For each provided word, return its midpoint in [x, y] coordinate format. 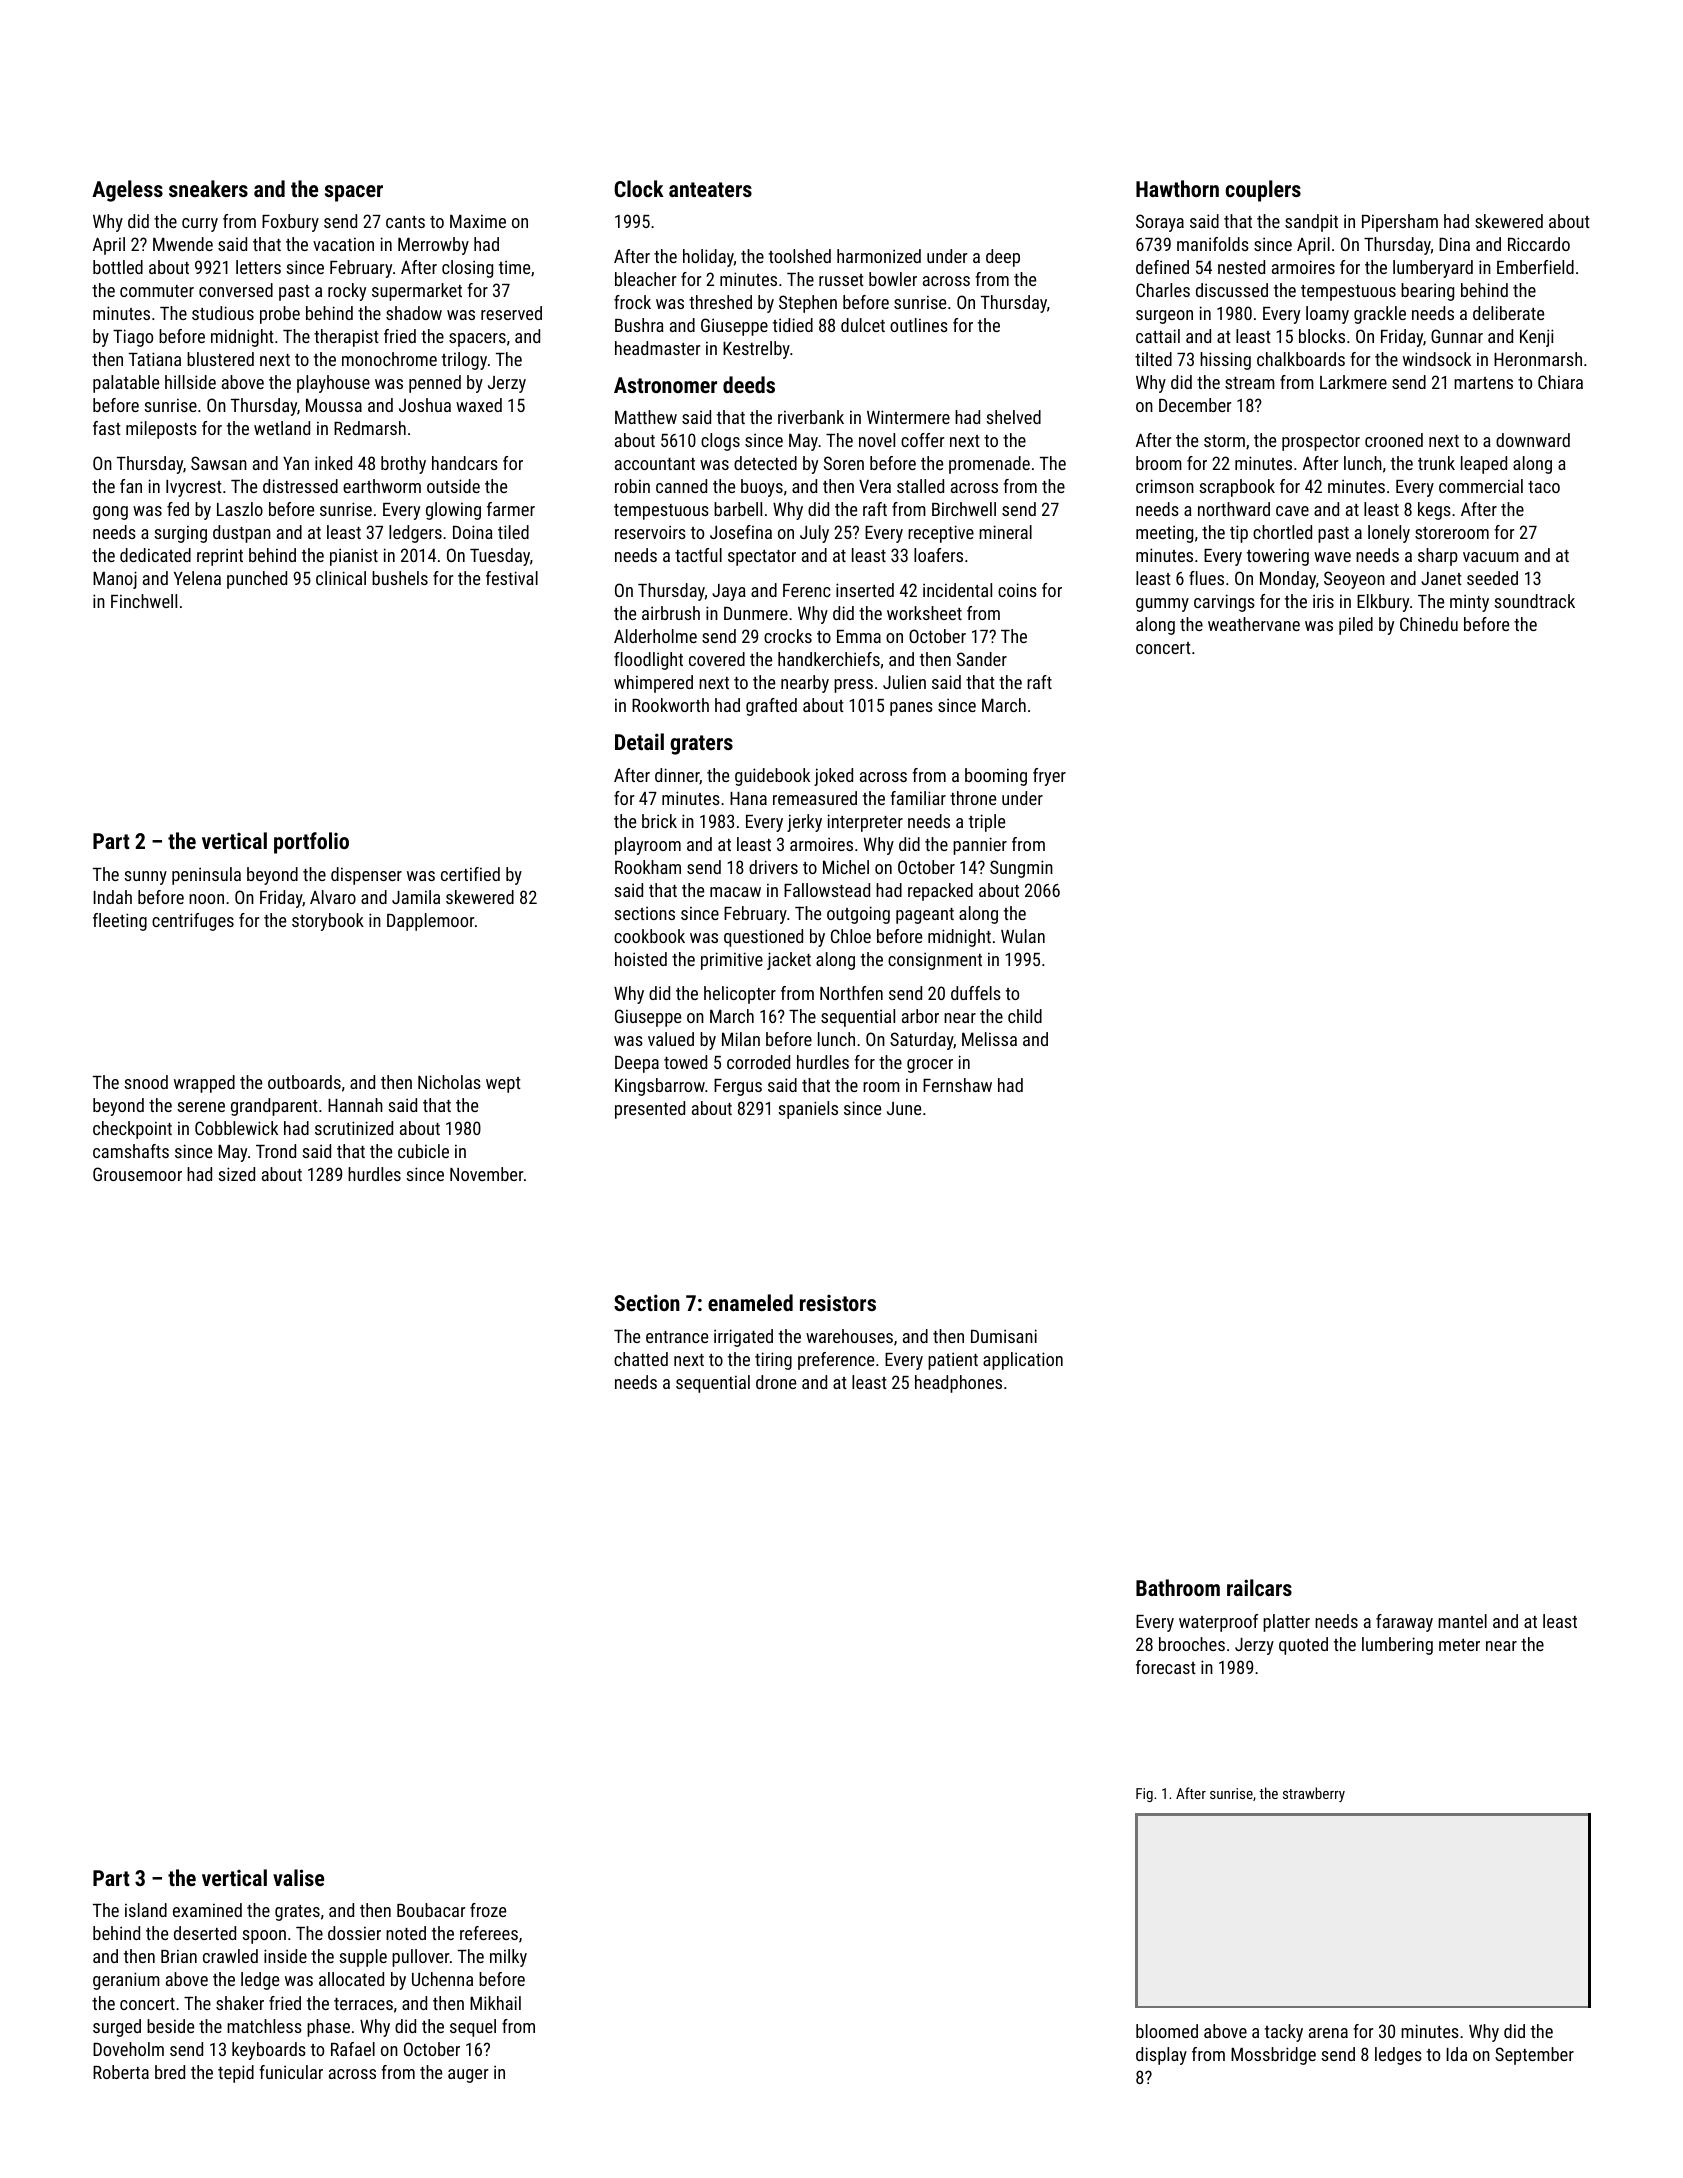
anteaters [710, 189]
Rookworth [670, 705]
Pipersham [1400, 223]
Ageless [127, 191]
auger [468, 2076]
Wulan [1023, 936]
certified [470, 874]
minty [1469, 603]
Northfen [851, 993]
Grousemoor [137, 1174]
